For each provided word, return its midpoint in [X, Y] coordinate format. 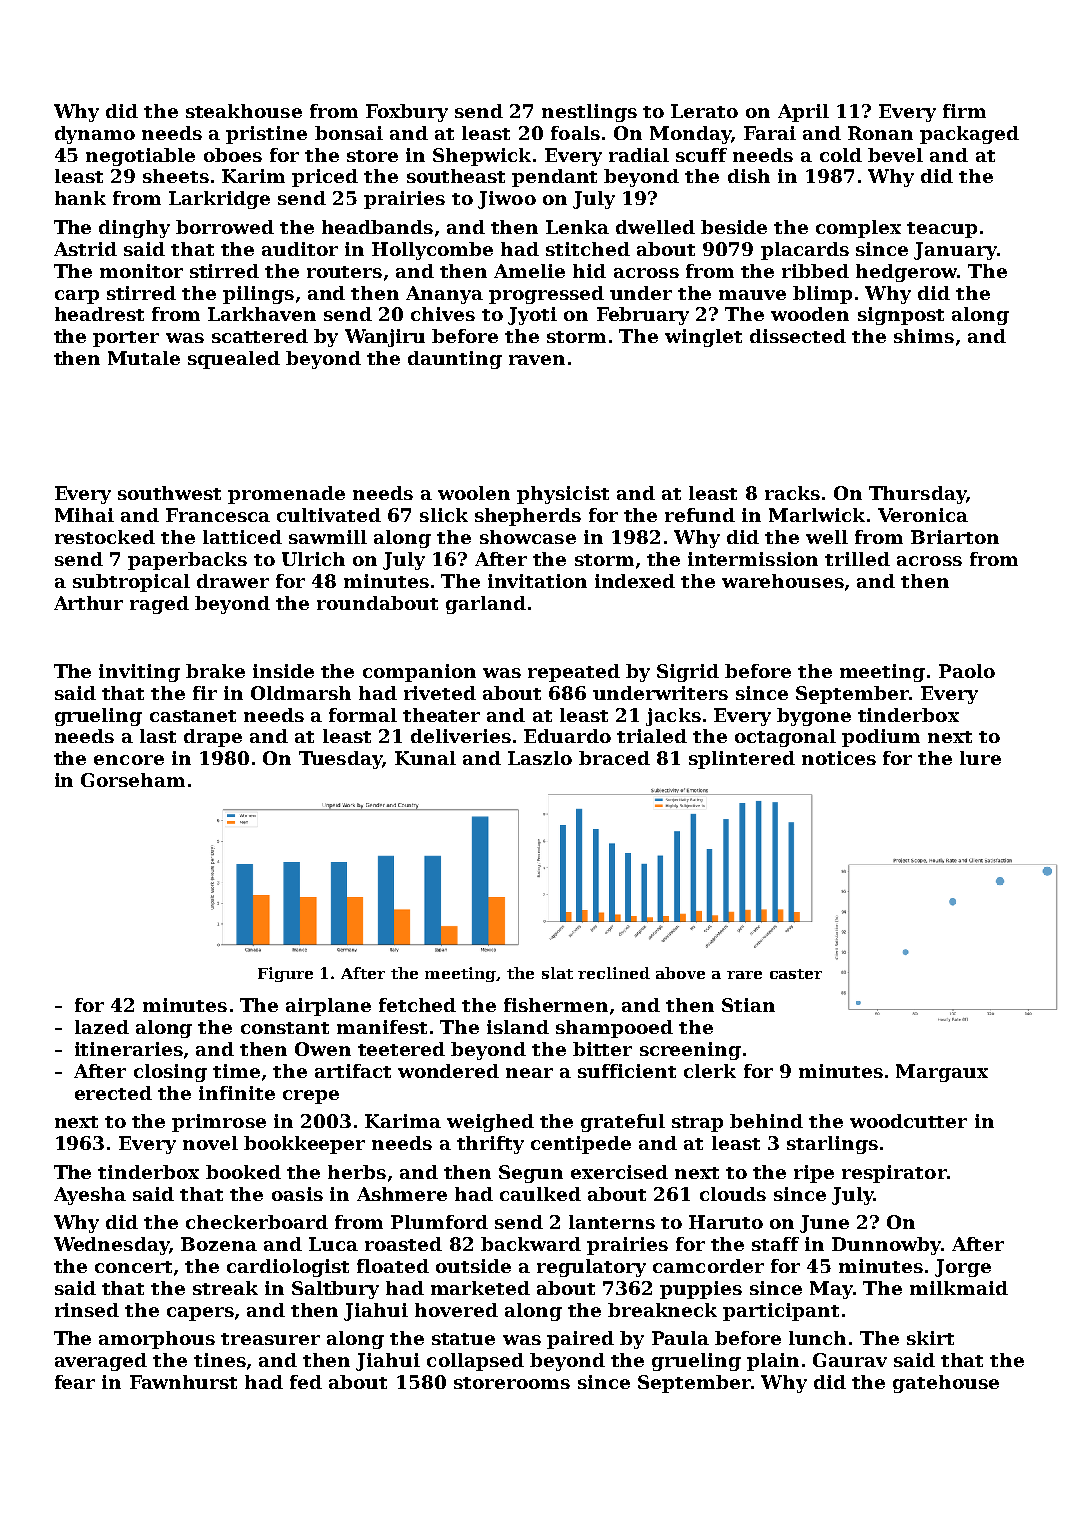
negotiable [140, 157]
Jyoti [532, 316]
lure [980, 758]
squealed [234, 360]
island [518, 1027]
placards [805, 251]
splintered [742, 760]
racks [792, 493]
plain [773, 1362]
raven [537, 360]
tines [220, 1360]
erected [113, 1093]
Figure [285, 974]
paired [580, 1340]
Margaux [942, 1073]
